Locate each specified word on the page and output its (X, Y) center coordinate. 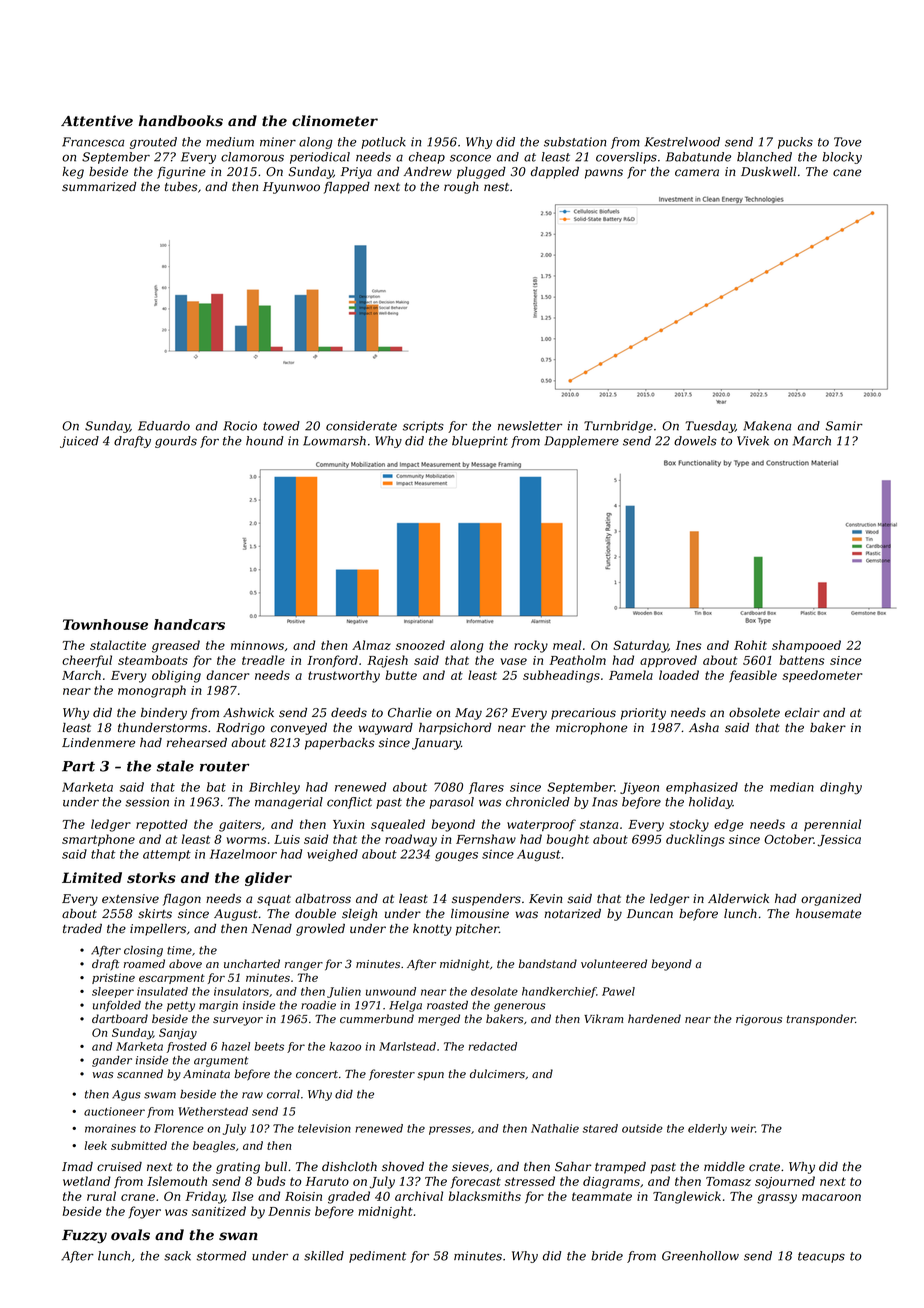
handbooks (181, 121)
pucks (795, 143)
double (315, 914)
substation (575, 142)
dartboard (120, 1018)
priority (643, 714)
